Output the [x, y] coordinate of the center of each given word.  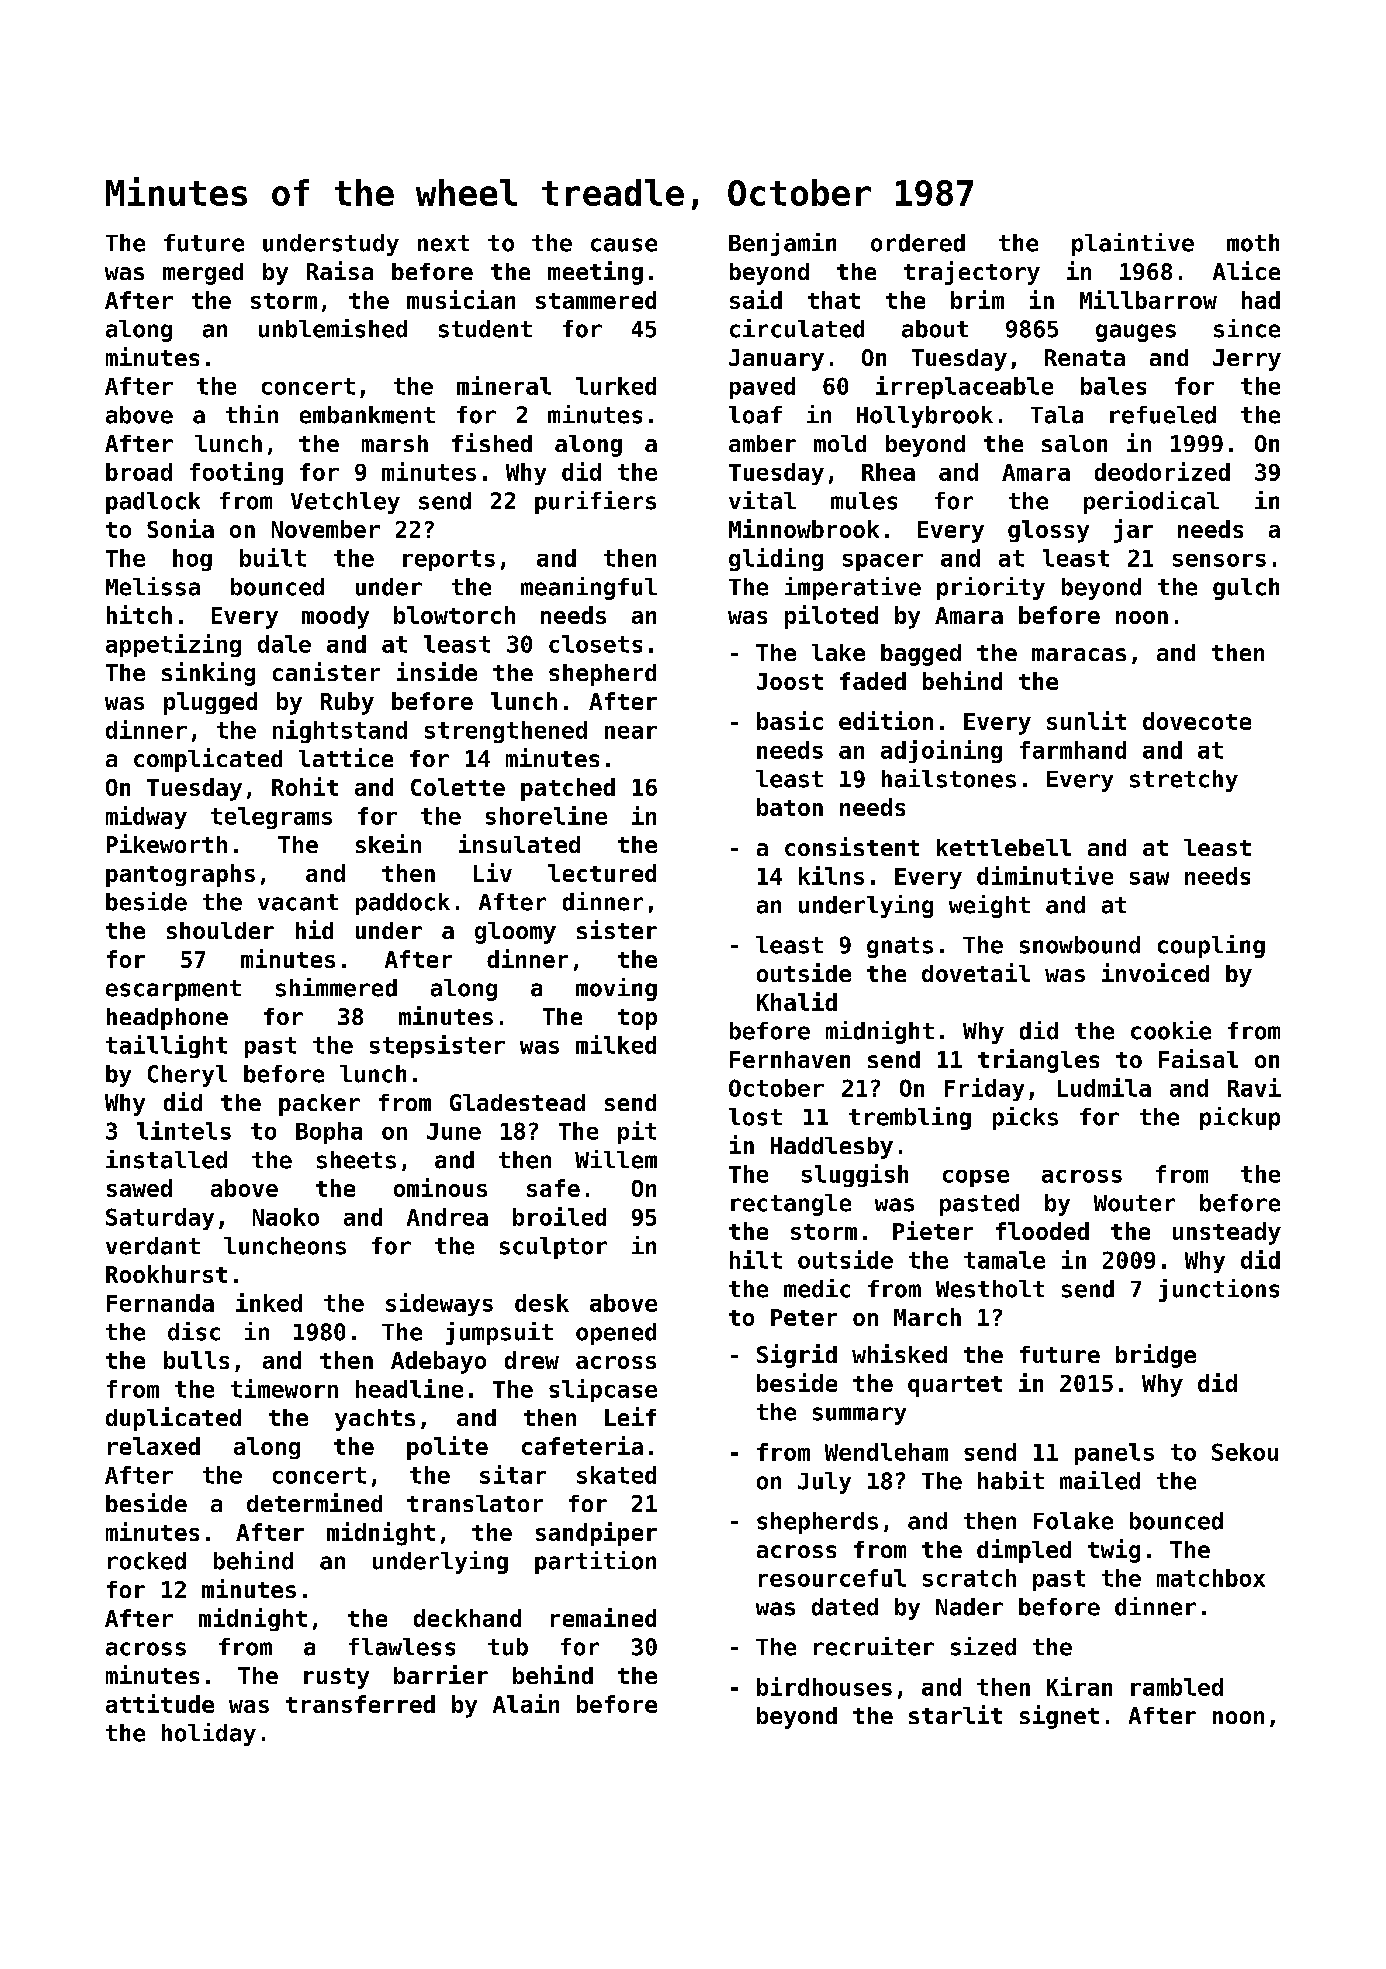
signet [1059, 1717]
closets [595, 644]
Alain [526, 1703]
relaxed [154, 1446]
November [326, 529]
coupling [1211, 946]
